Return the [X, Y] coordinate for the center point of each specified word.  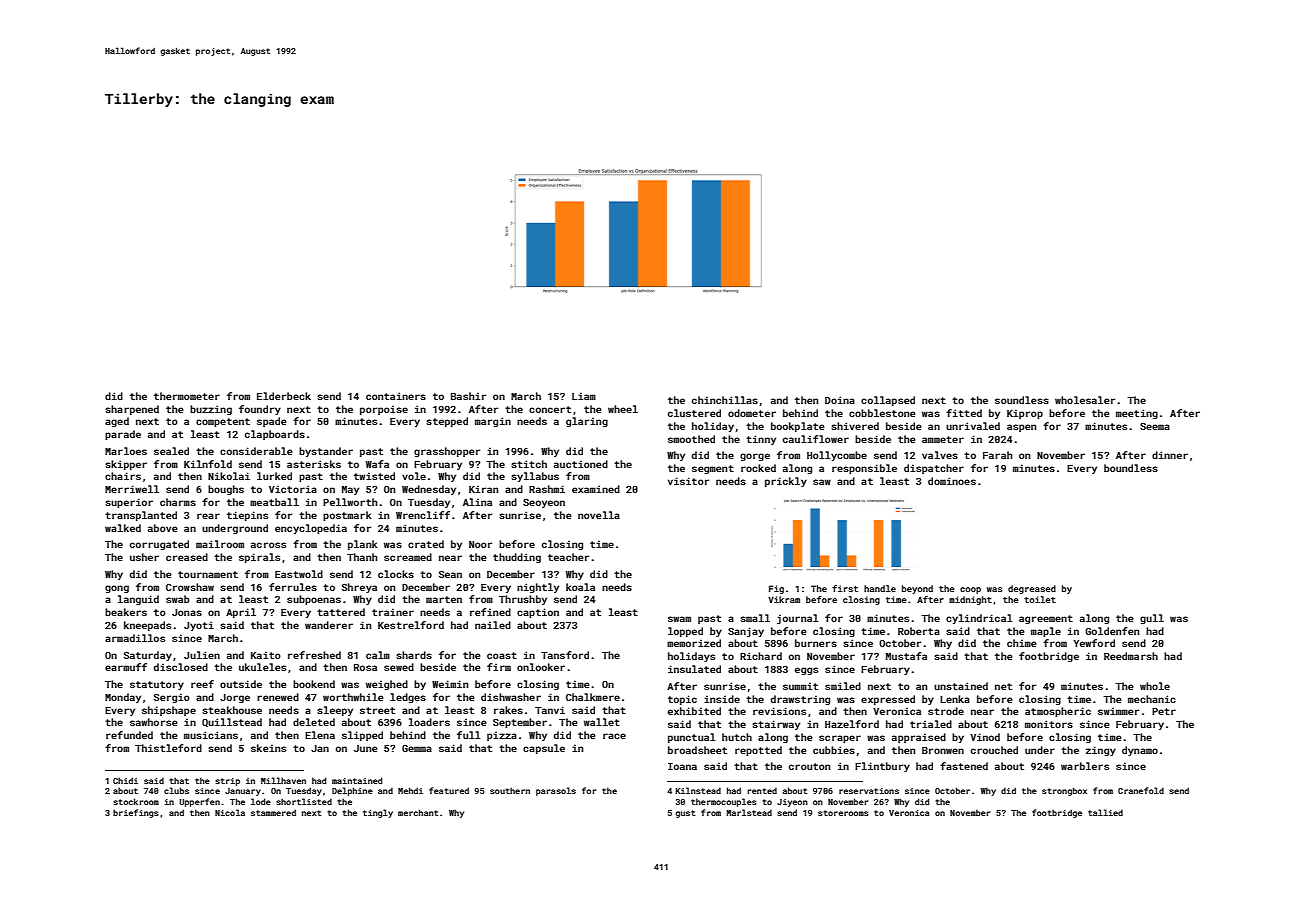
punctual [692, 738]
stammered [273, 812]
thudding [517, 558]
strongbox [1064, 791]
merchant [418, 812]
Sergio [172, 698]
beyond [917, 589]
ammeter [943, 439]
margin [493, 422]
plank [363, 545]
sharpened [132, 410]
